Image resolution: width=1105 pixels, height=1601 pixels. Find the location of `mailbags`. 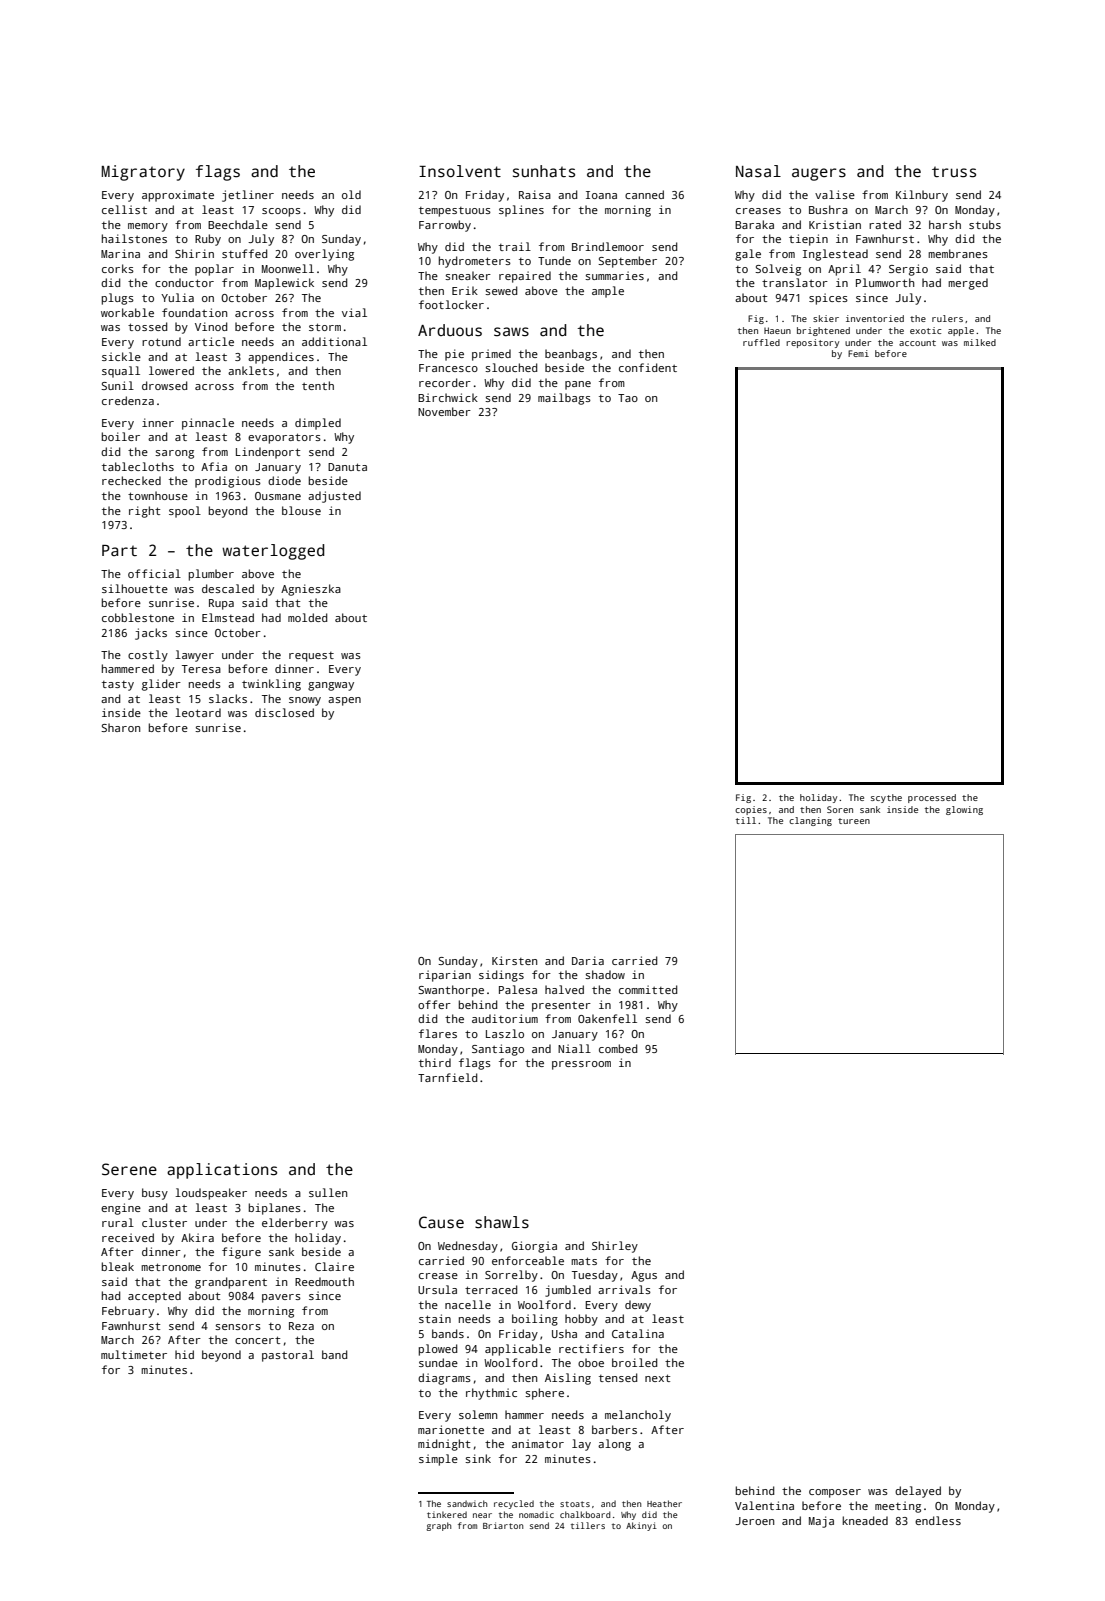

mailbags is located at coordinates (564, 399).
